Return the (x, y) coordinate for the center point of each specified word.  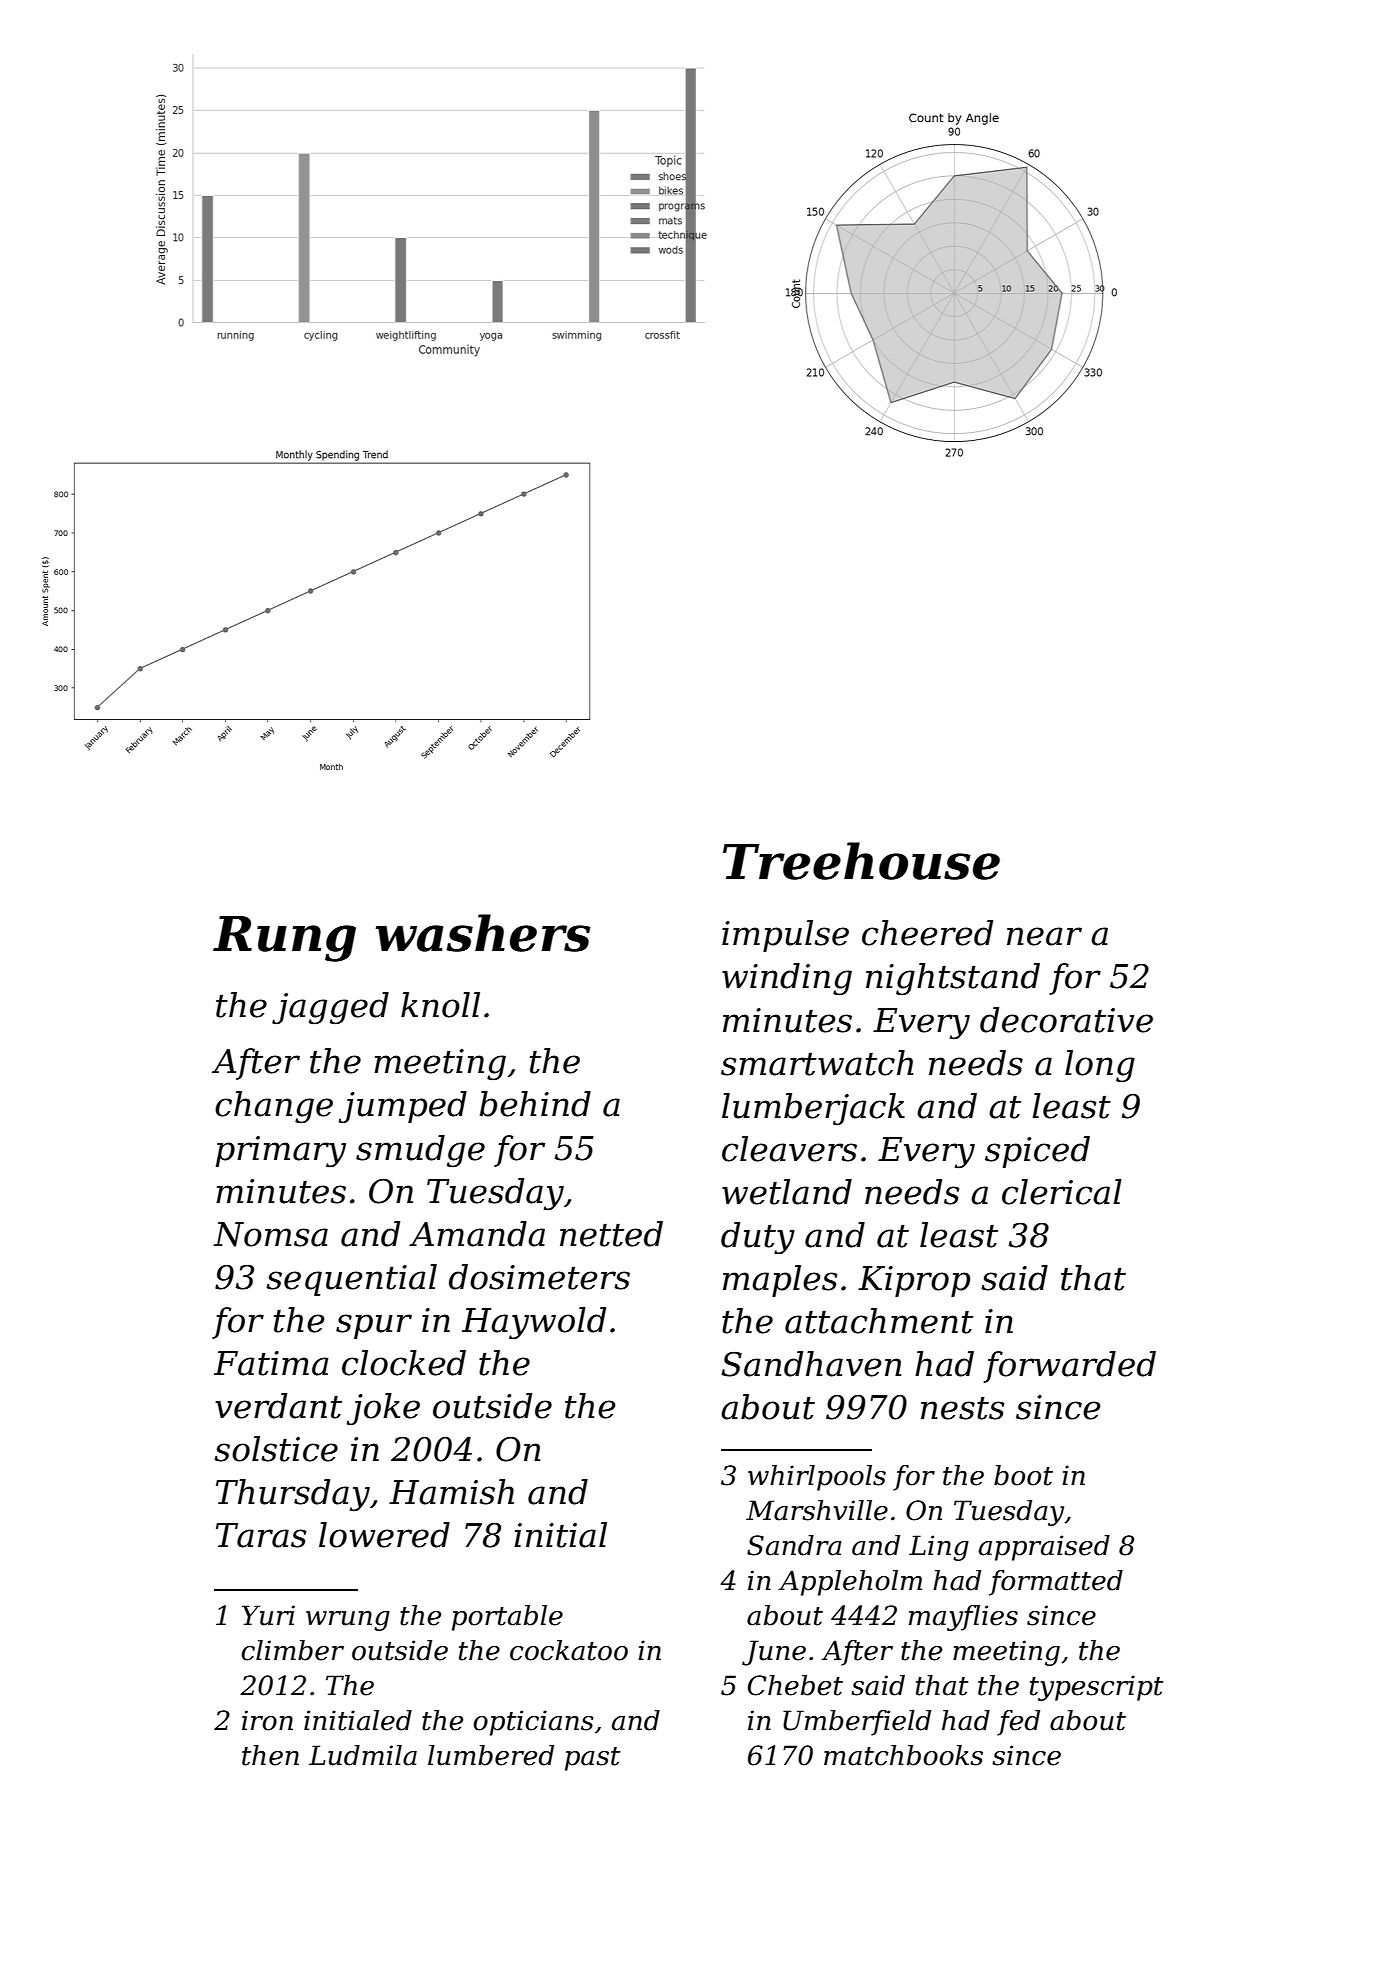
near (1044, 936)
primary (281, 1152)
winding (787, 979)
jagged (330, 1008)
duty (758, 1238)
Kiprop (914, 1281)
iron (267, 1720)
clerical (1062, 1192)
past (592, 1759)
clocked (404, 1363)
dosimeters (539, 1277)
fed (1018, 1723)
